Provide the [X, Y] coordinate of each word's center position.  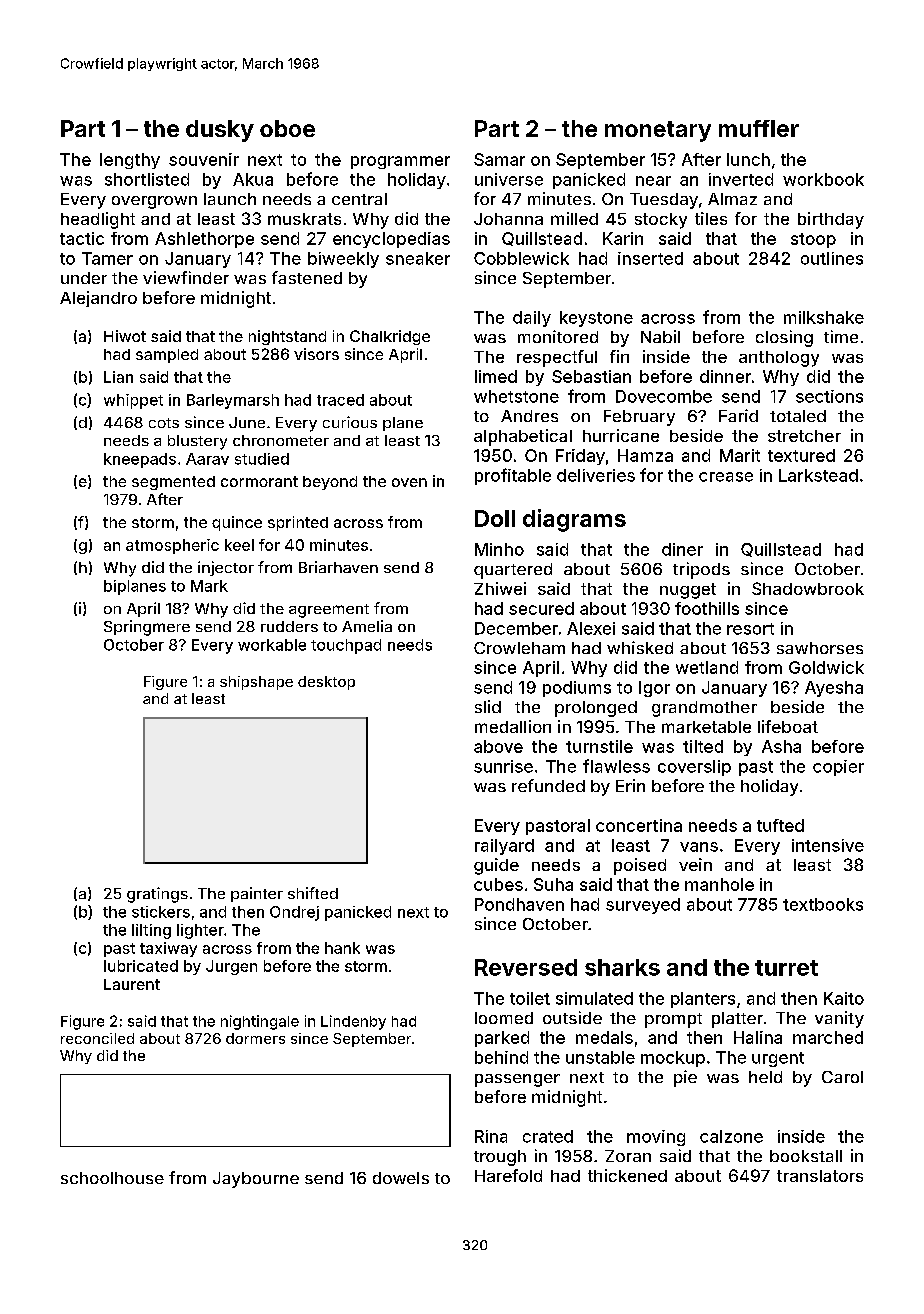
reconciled [97, 1038]
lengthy [130, 161]
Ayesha [834, 689]
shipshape [256, 683]
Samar [499, 159]
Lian [118, 377]
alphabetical [523, 437]
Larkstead [818, 475]
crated [548, 1136]
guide [496, 866]
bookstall [806, 1156]
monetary [658, 131]
